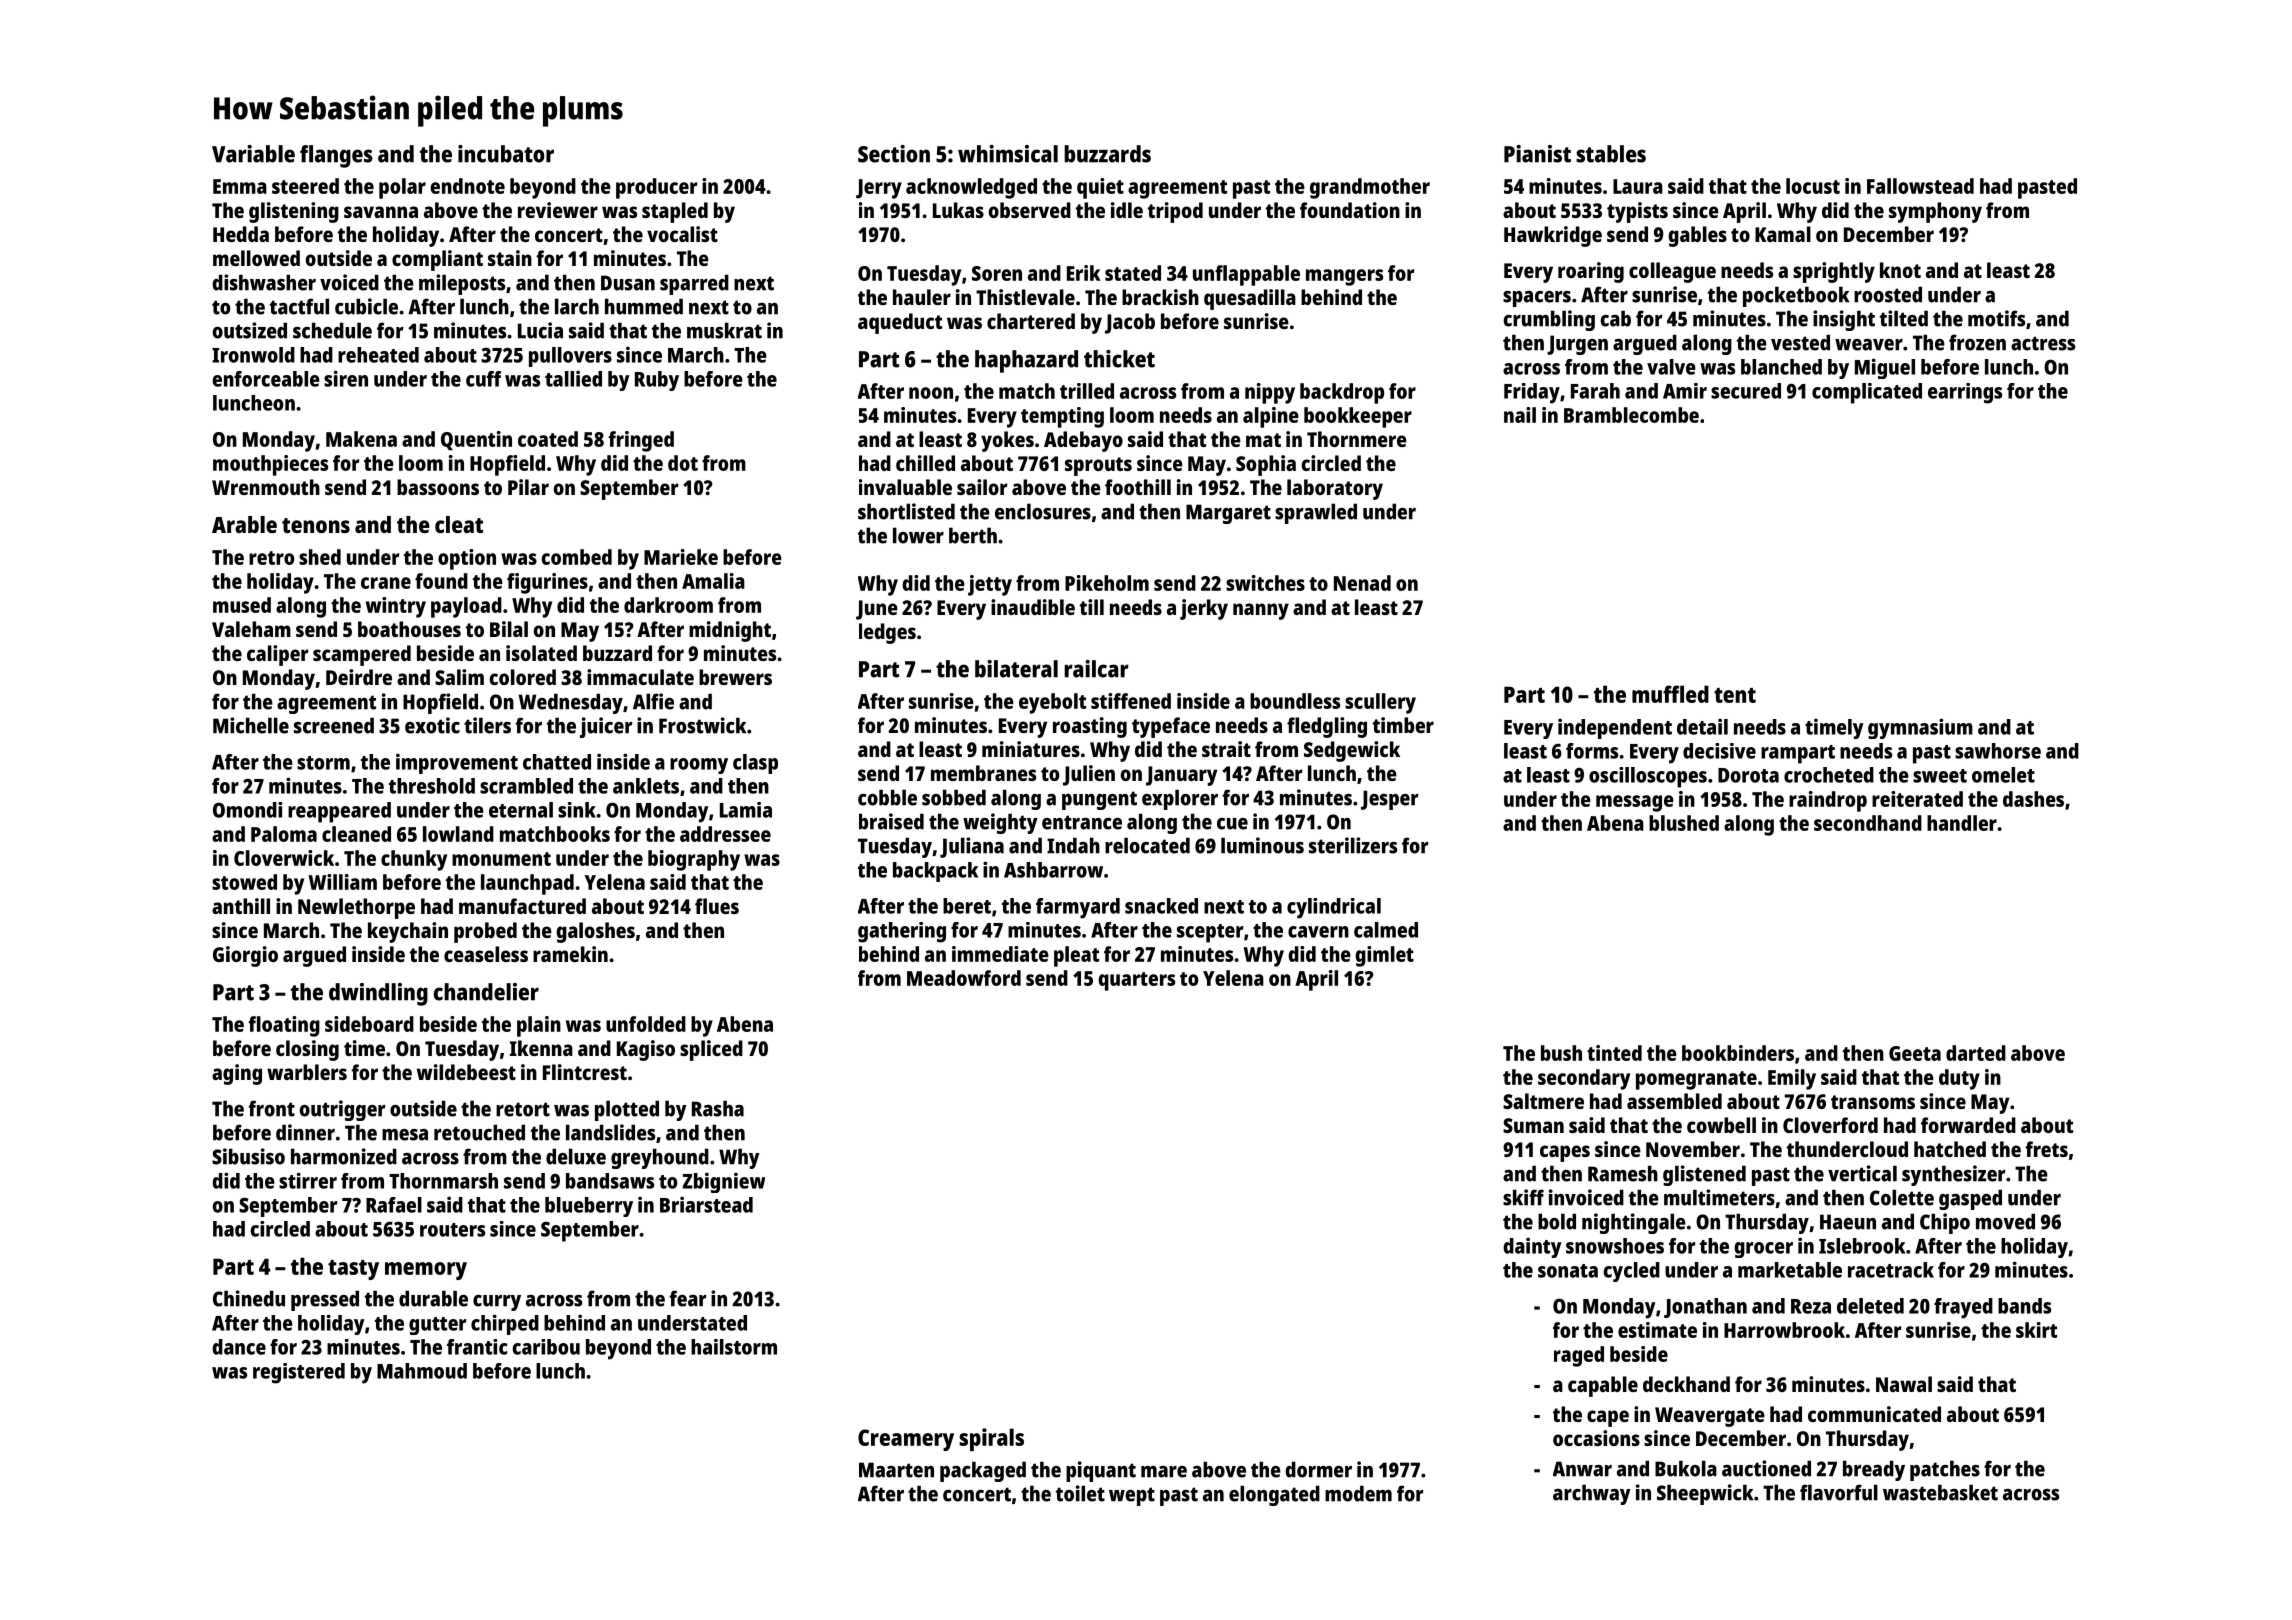 Image resolution: width=2292 pixels, height=1620 pixels. What do you see at coordinates (1523, 1197) in the screenshot?
I see `skiff` at bounding box center [1523, 1197].
